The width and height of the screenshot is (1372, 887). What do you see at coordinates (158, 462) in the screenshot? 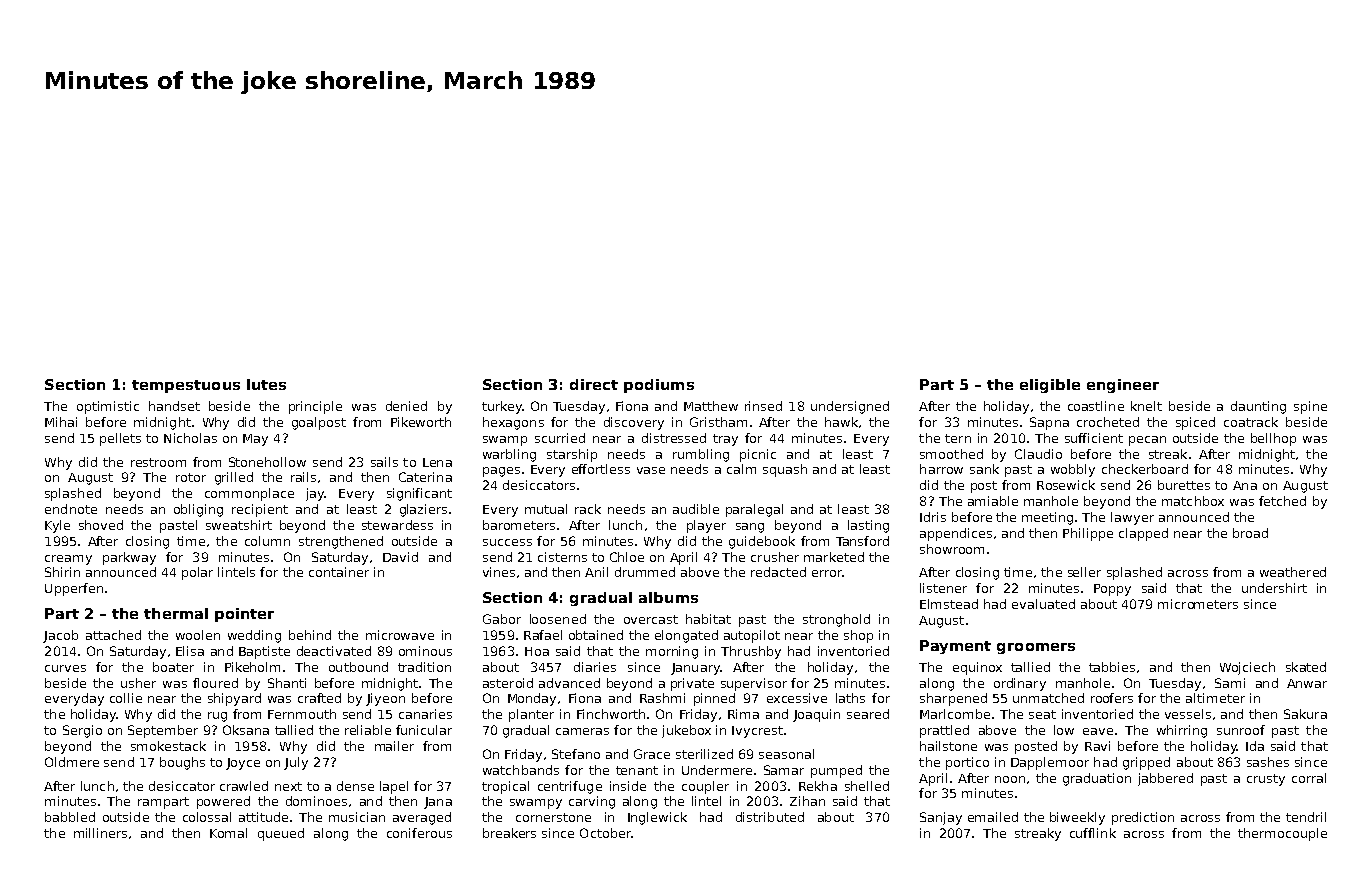
I see `restroom` at bounding box center [158, 462].
